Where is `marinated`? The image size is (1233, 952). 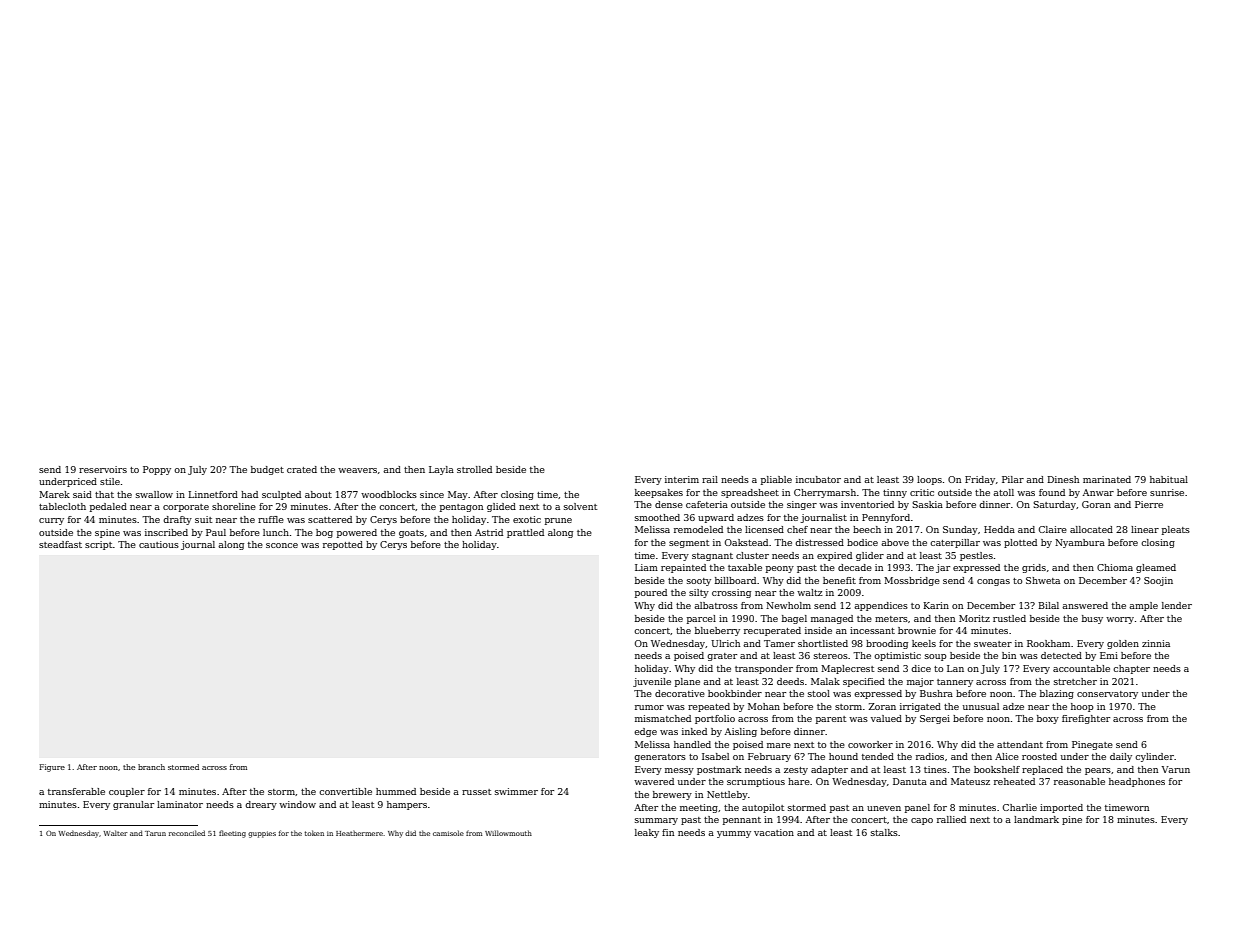
marinated is located at coordinates (1107, 479).
